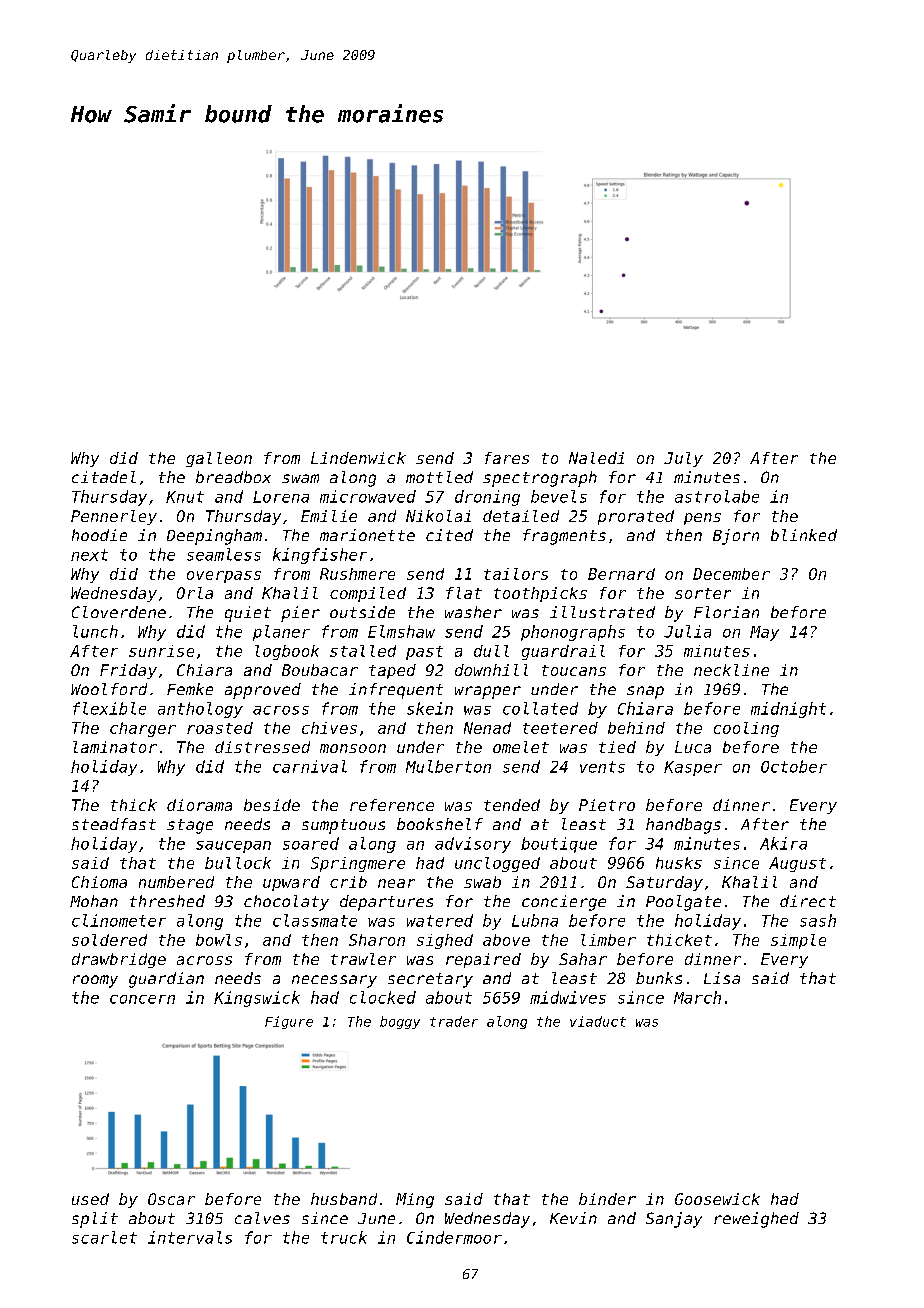 The width and height of the screenshot is (924, 1308). I want to click on citadel, so click(104, 477).
